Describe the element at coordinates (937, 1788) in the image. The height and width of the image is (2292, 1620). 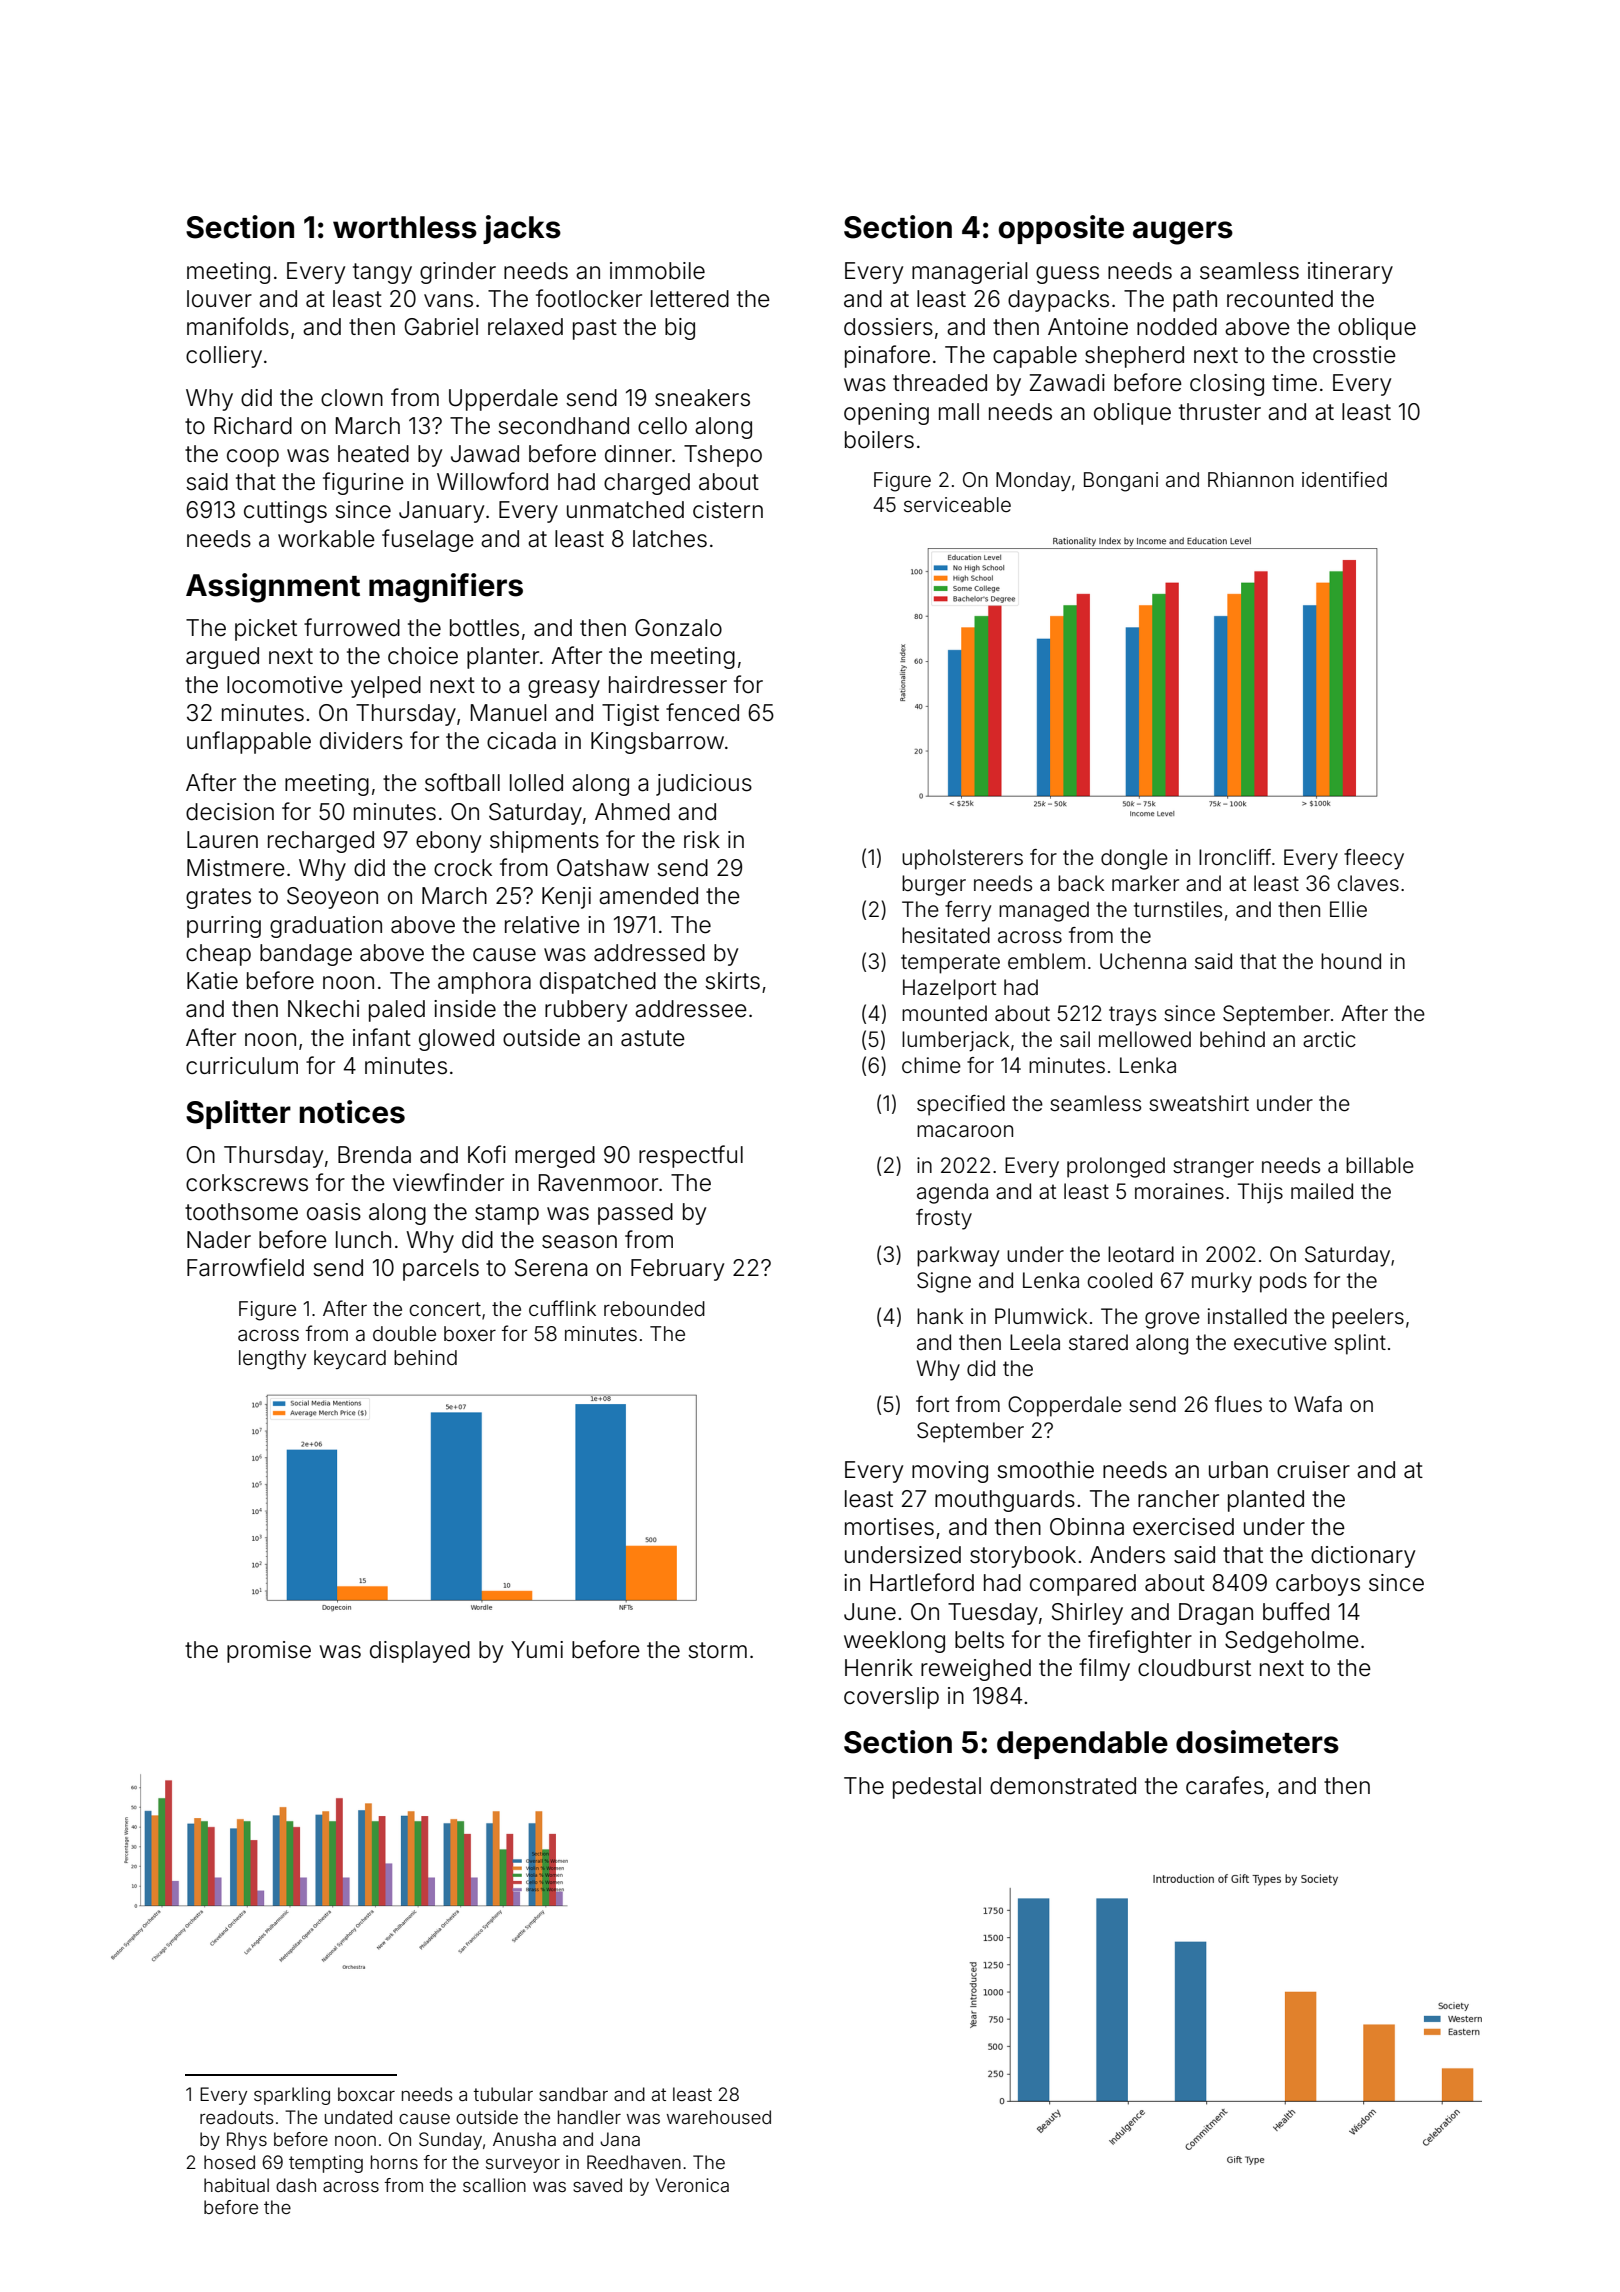
I see `pedestal` at that location.
